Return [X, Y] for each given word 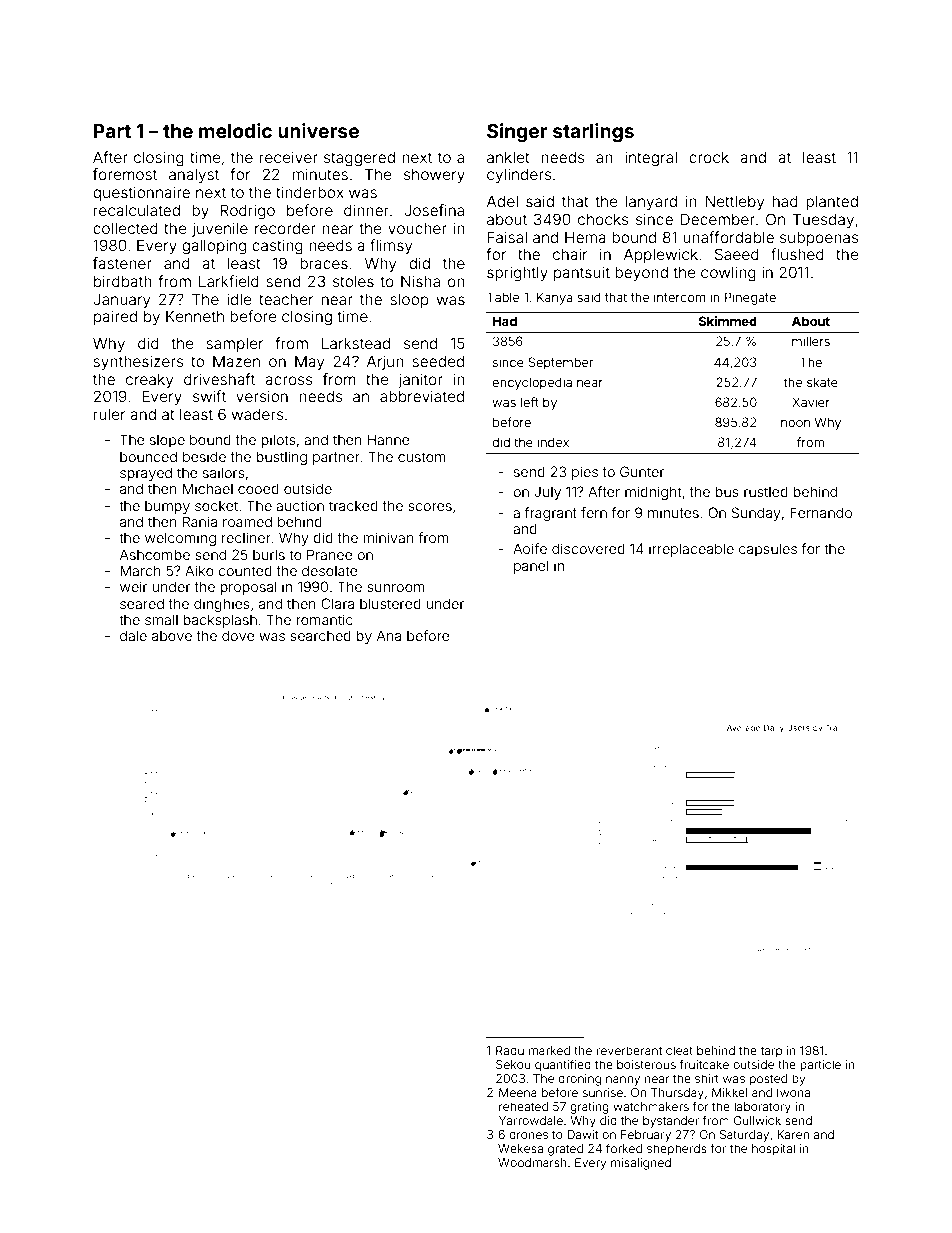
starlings [593, 132]
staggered [359, 159]
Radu [510, 1050]
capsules [768, 550]
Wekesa [520, 1148]
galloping [214, 247]
